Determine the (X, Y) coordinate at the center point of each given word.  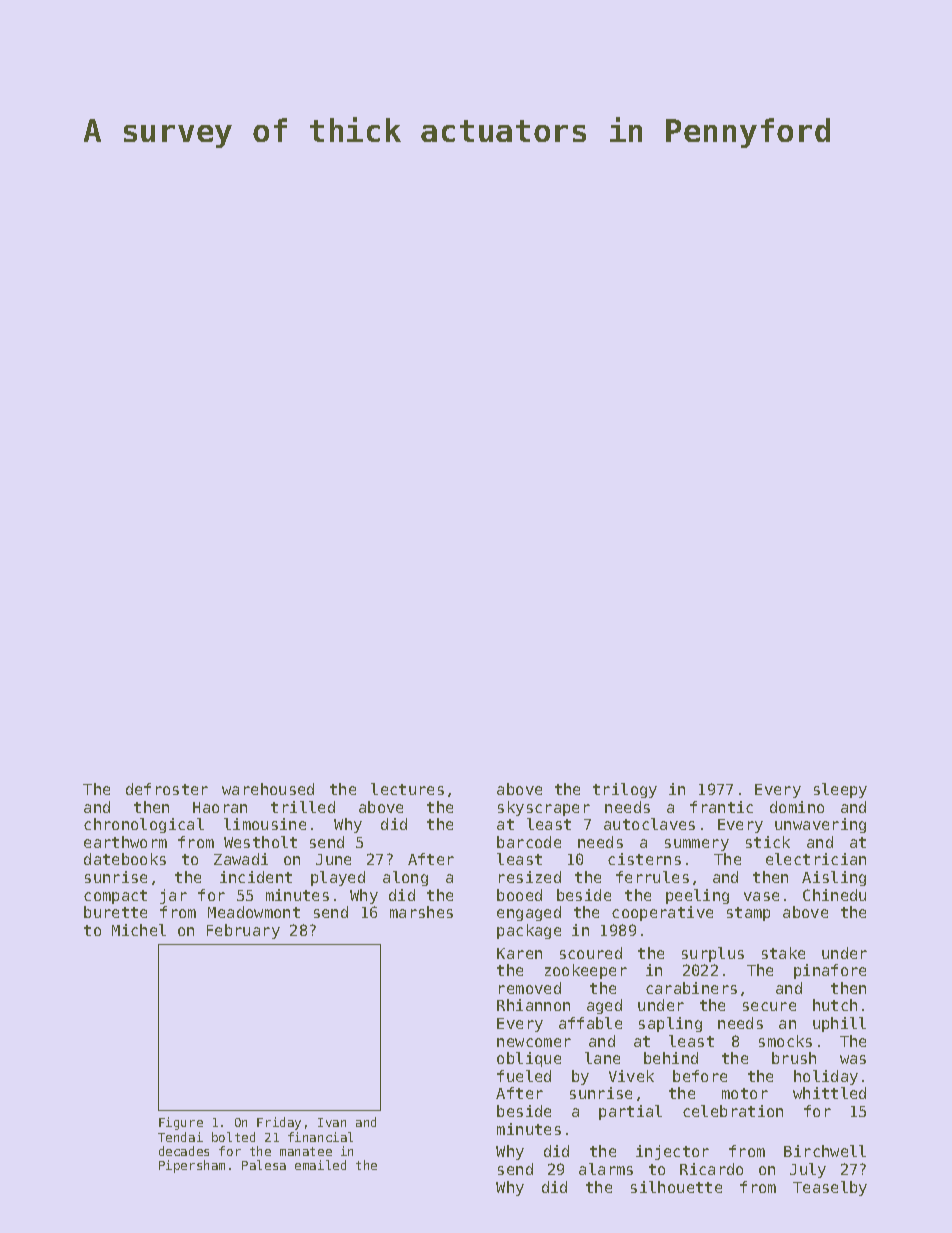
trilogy (625, 790)
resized (530, 877)
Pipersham (192, 1166)
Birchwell (825, 1151)
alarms (606, 1169)
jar (173, 896)
